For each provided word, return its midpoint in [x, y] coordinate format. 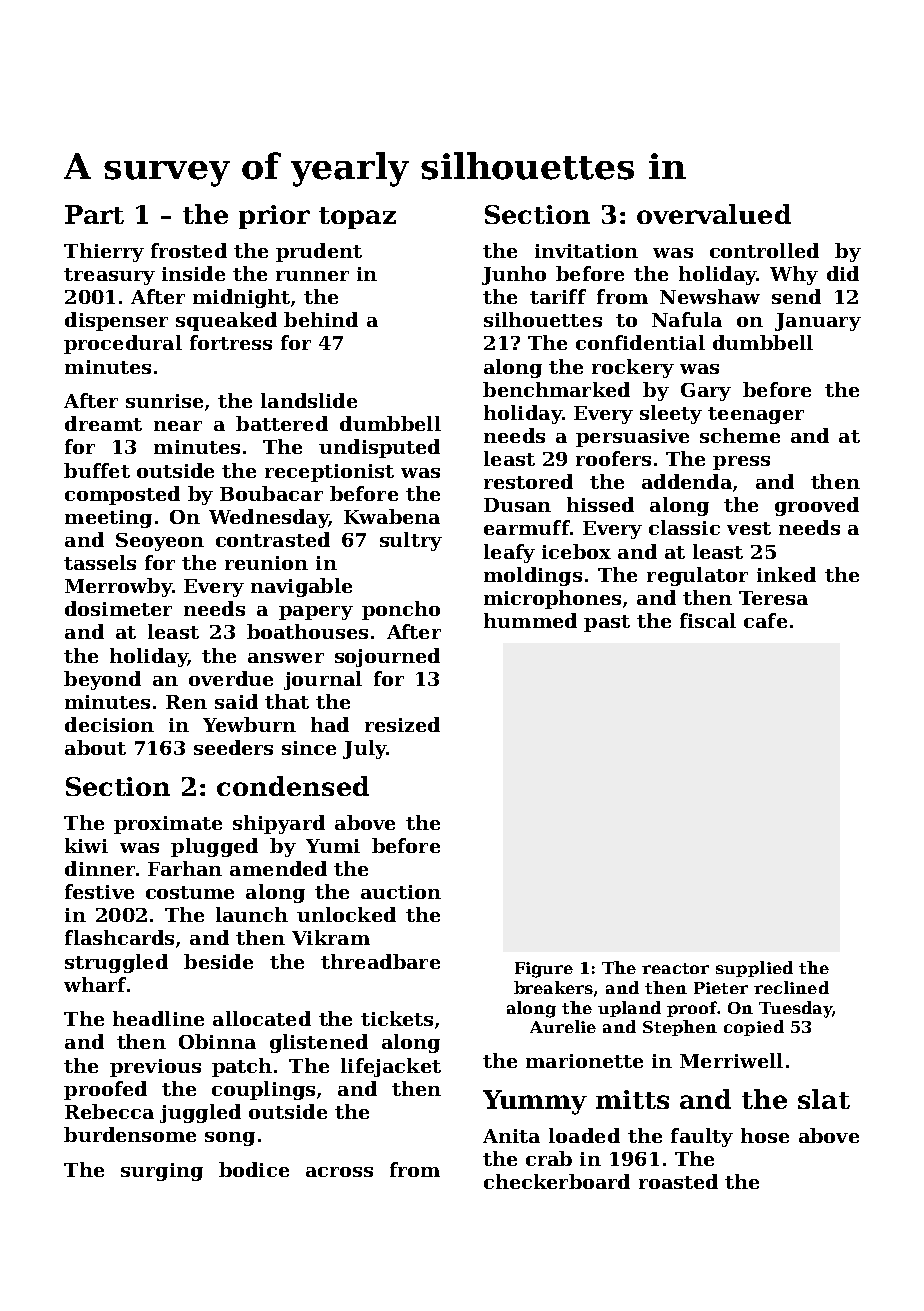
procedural [123, 344]
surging [162, 1172]
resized [402, 724]
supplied [754, 969]
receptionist [329, 473]
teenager [756, 415]
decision [109, 724]
